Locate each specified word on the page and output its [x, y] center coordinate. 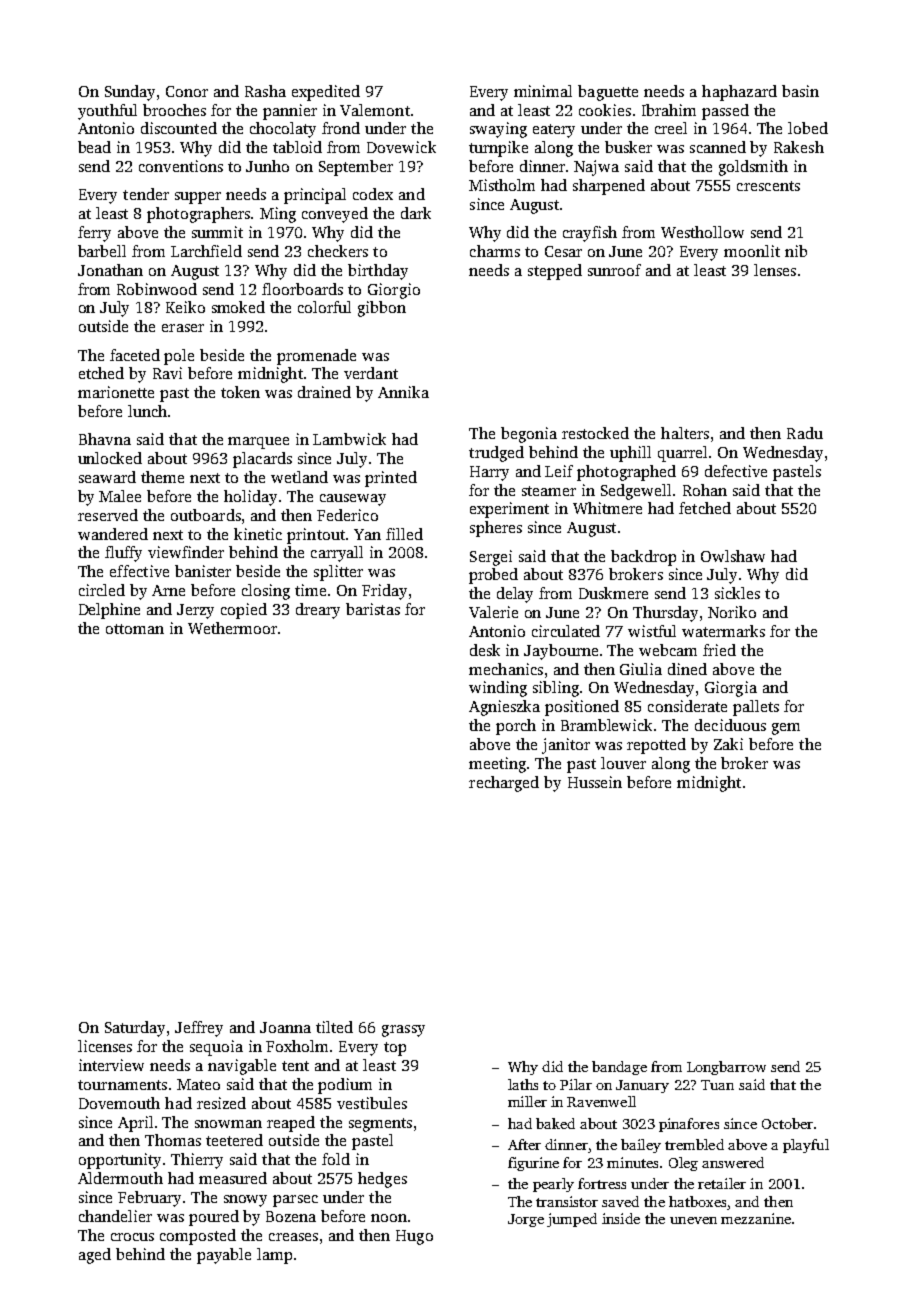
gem [786, 729]
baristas [373, 609]
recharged [504, 784]
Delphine [109, 611]
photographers [198, 215]
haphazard [739, 93]
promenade [316, 357]
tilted [334, 1027]
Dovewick [401, 147]
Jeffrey [199, 1029]
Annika [403, 392]
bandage [619, 1068]
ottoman [135, 629]
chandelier [115, 1216]
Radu [805, 433]
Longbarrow [726, 1068]
